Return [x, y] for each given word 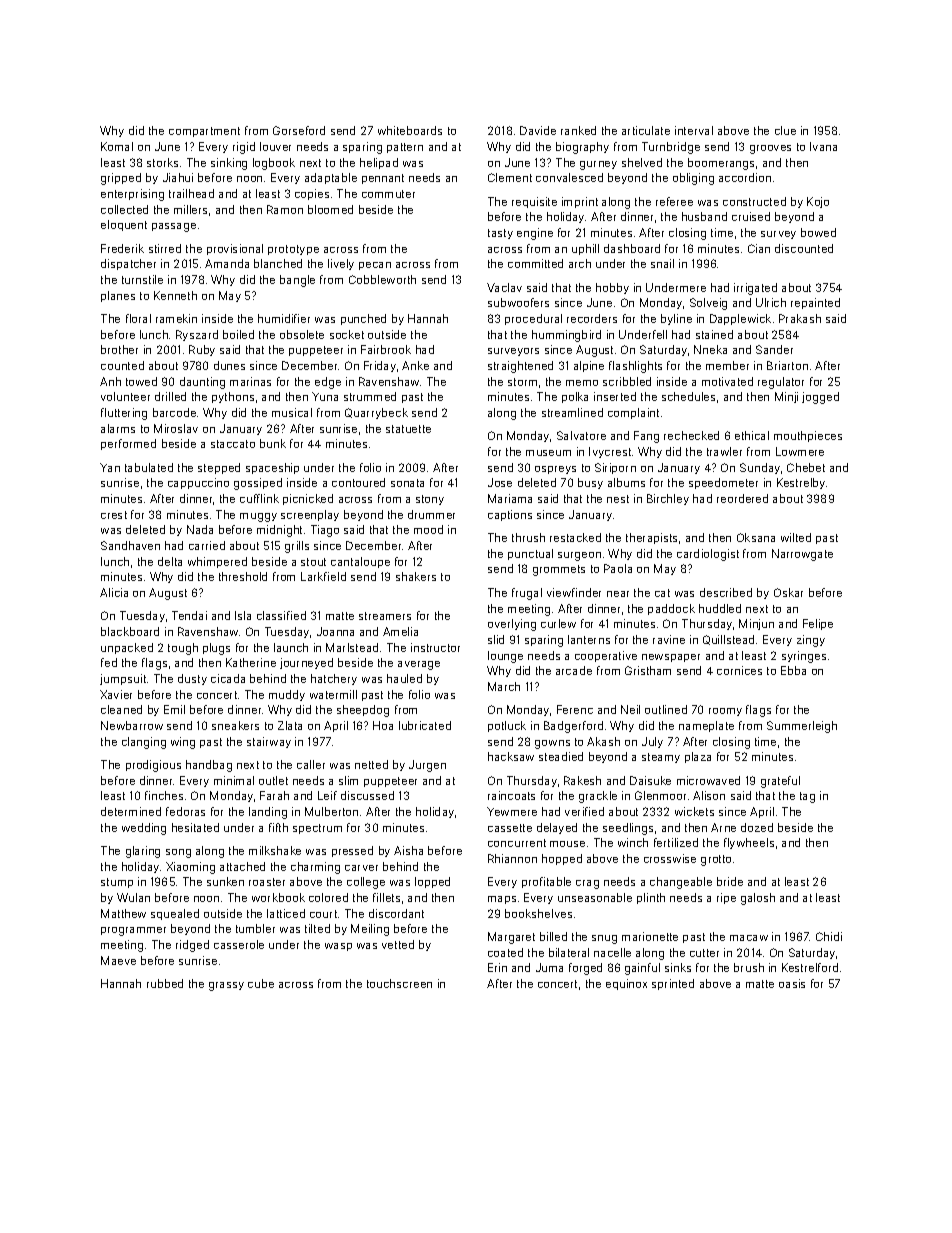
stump [117, 883]
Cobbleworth [382, 279]
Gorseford [299, 130]
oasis [792, 983]
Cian [759, 248]
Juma [549, 967]
